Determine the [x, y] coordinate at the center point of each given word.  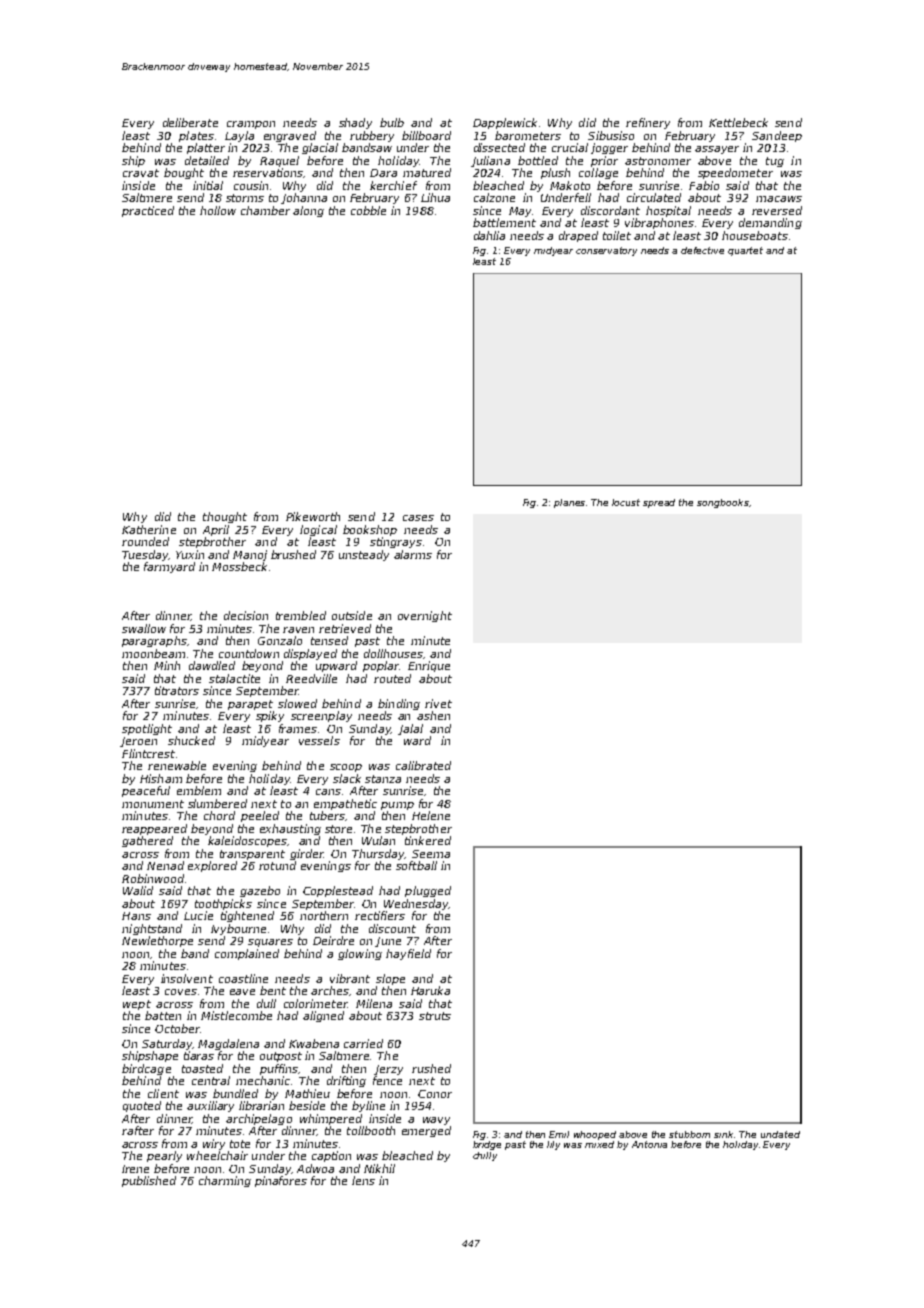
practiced [148, 211]
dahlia [489, 235]
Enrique [429, 666]
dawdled [212, 665]
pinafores [281, 1181]
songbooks [722, 503]
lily [553, 1145]
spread [659, 503]
